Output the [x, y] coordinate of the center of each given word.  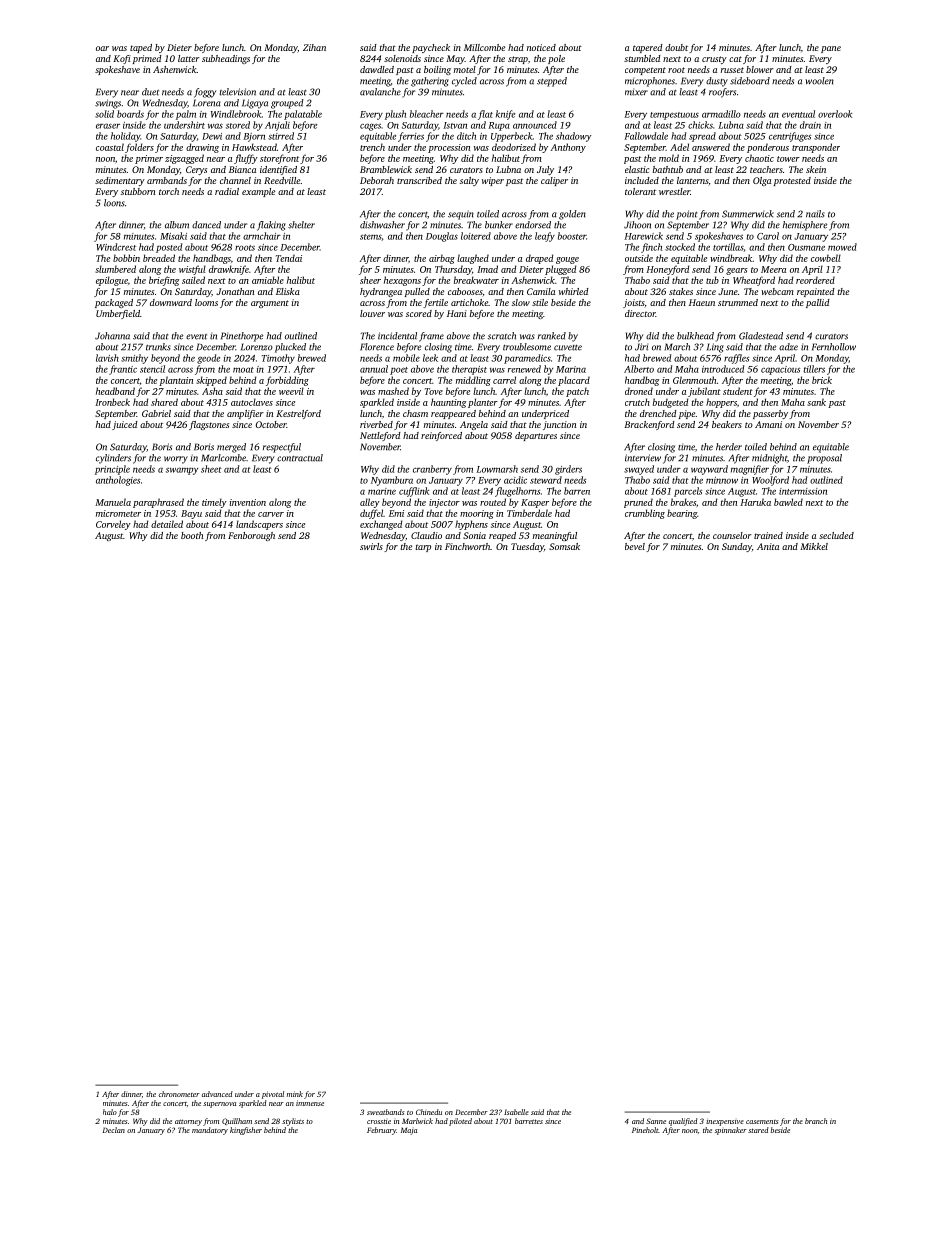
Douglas [442, 237]
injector [444, 503]
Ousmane [806, 247]
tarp [423, 548]
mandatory [210, 1131]
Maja [409, 1131]
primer [149, 159]
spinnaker [731, 1131]
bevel [635, 546]
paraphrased [158, 503]
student [738, 391]
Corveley [113, 525]
